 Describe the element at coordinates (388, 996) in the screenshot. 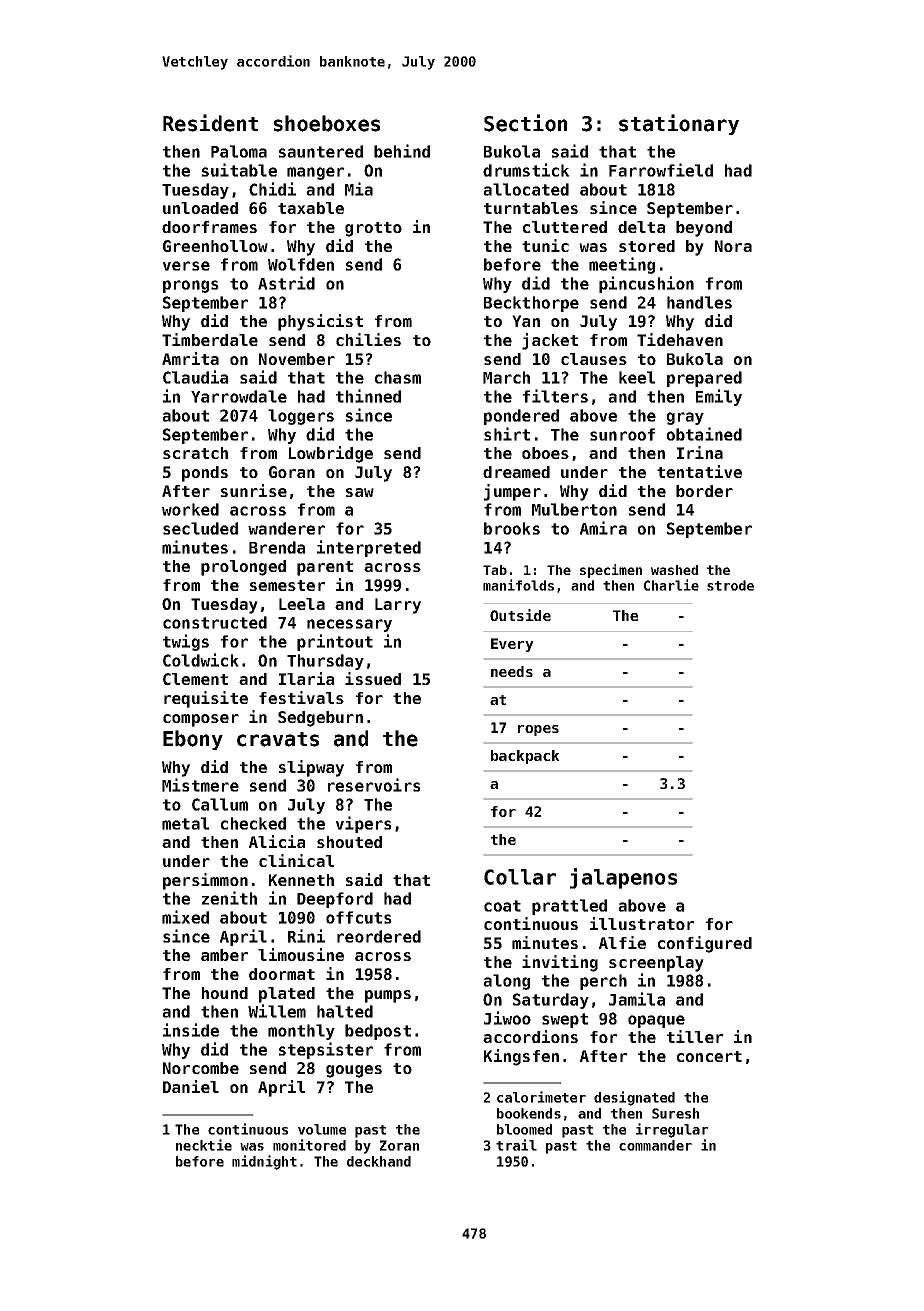

I see `pumps` at that location.
